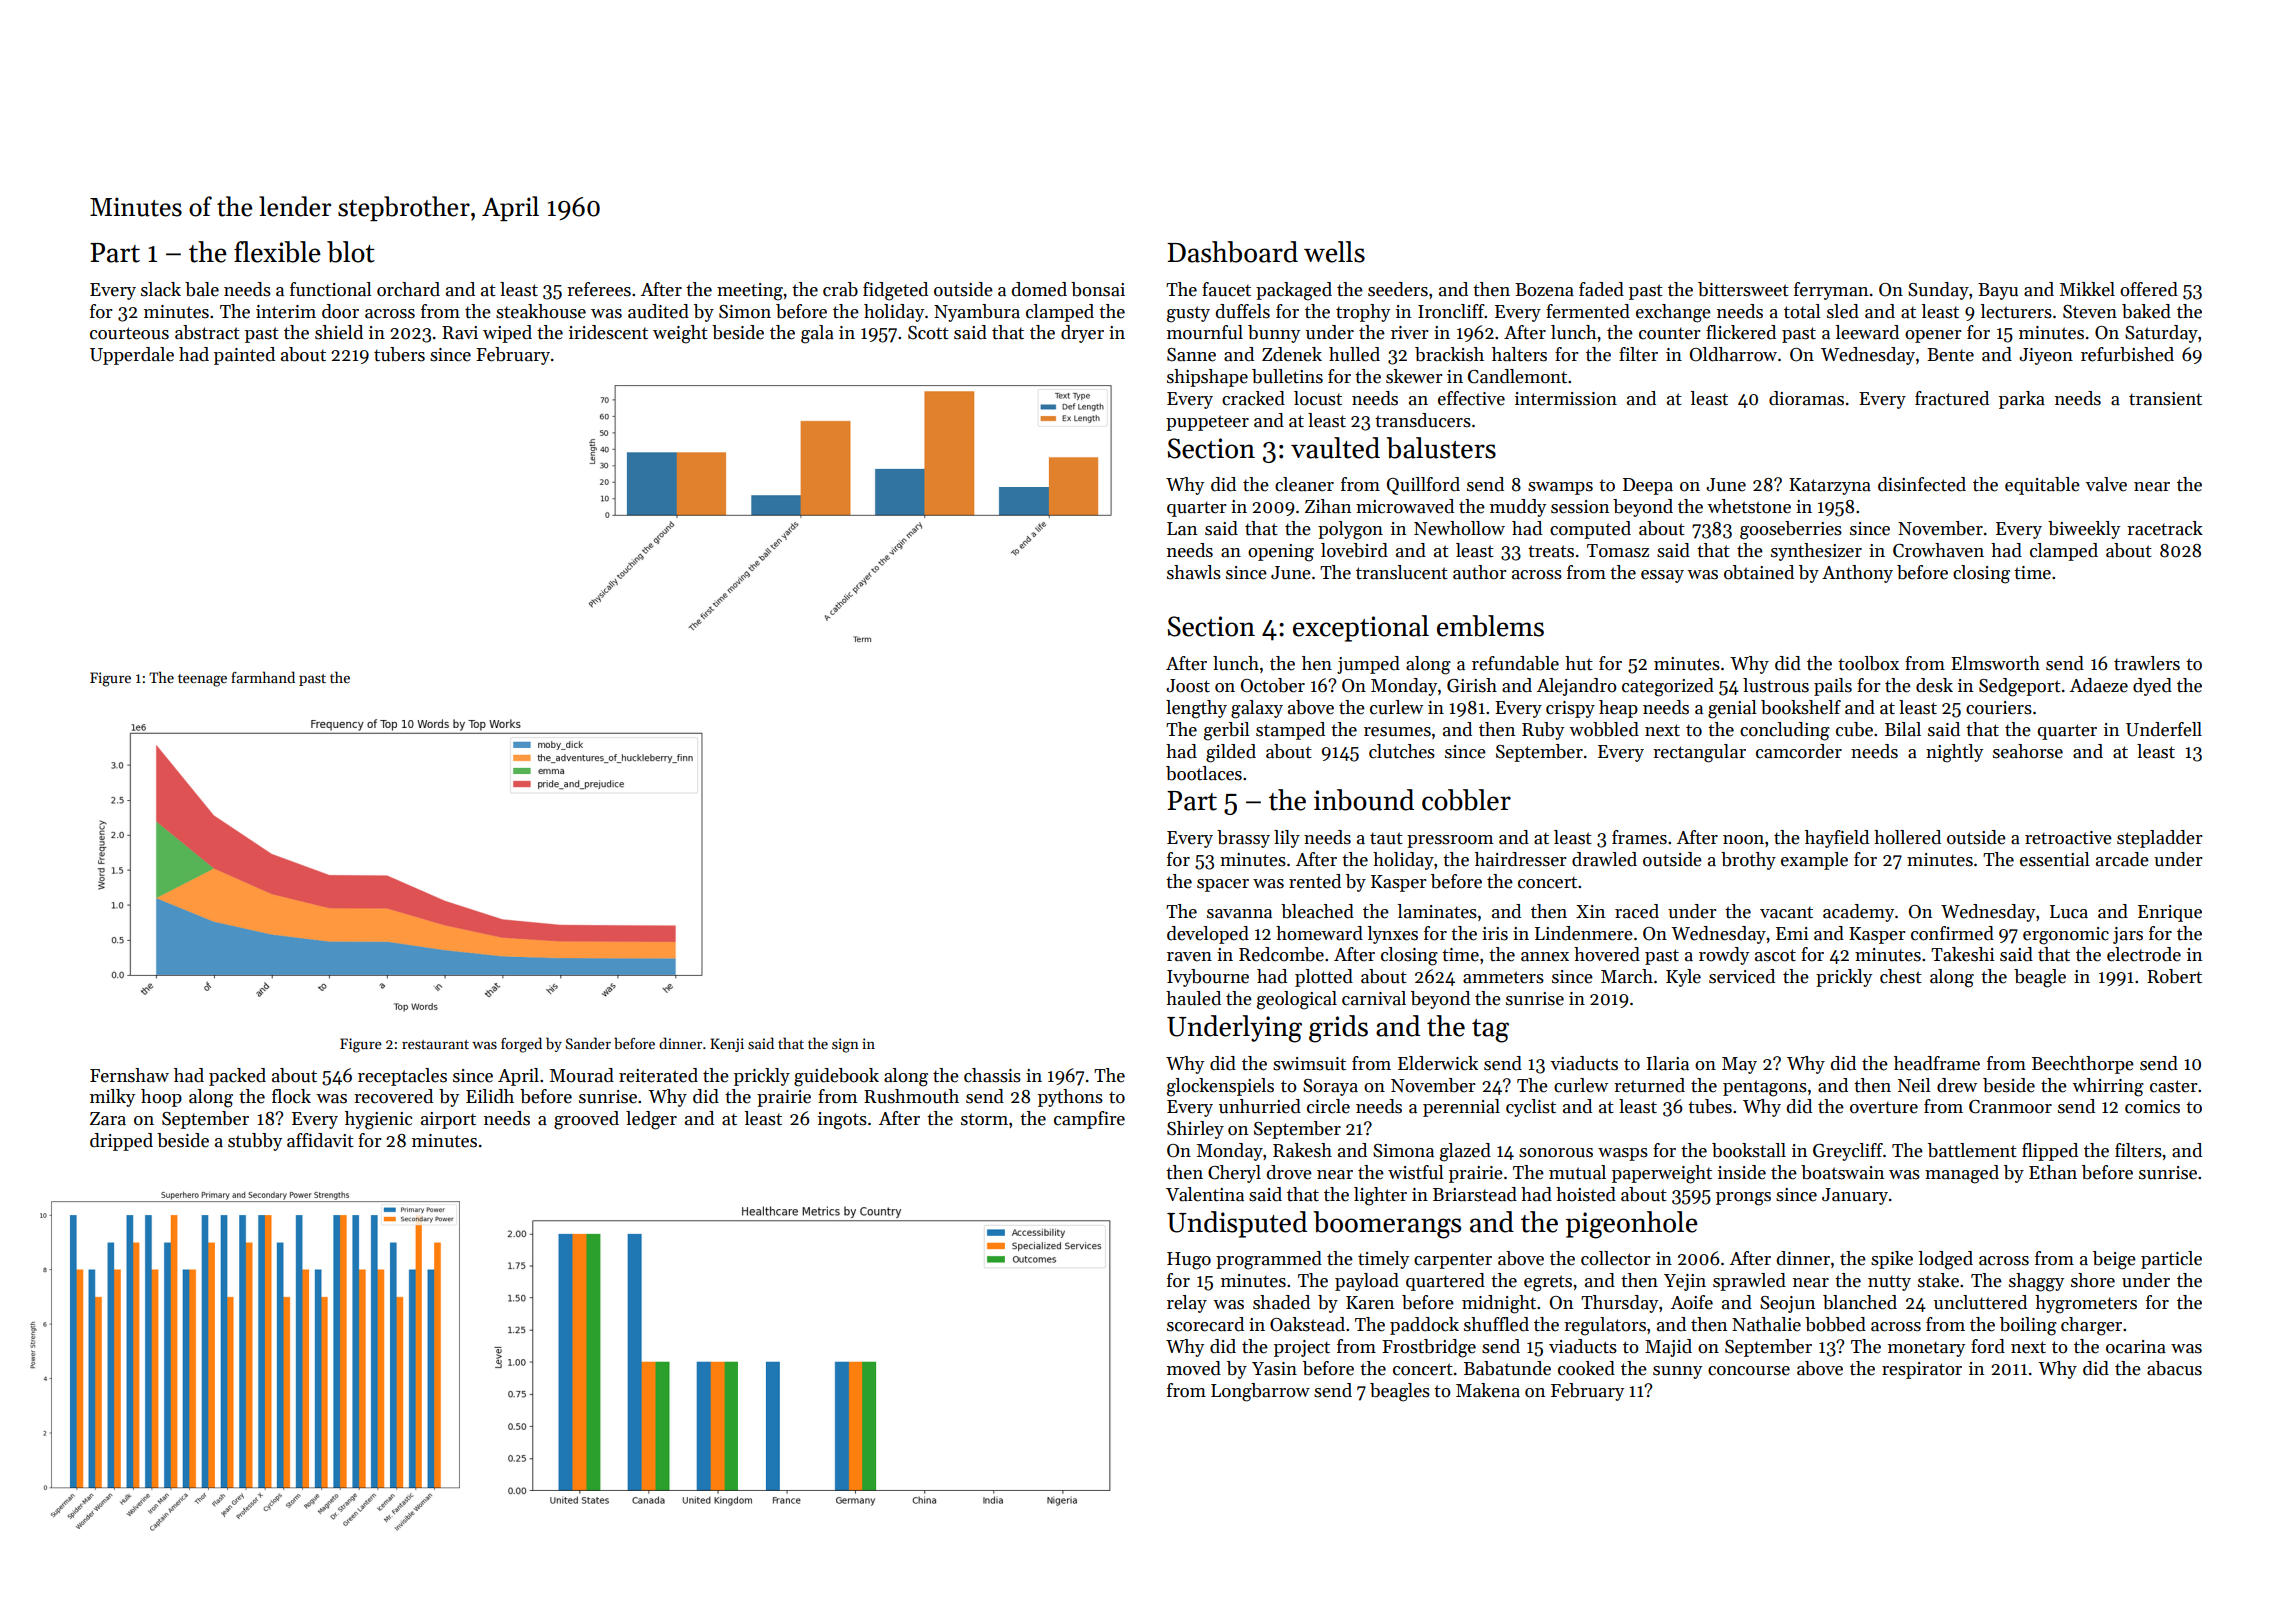 This page has height=1620, width=2292. What do you see at coordinates (277, 252) in the page?
I see `flexible` at bounding box center [277, 252].
